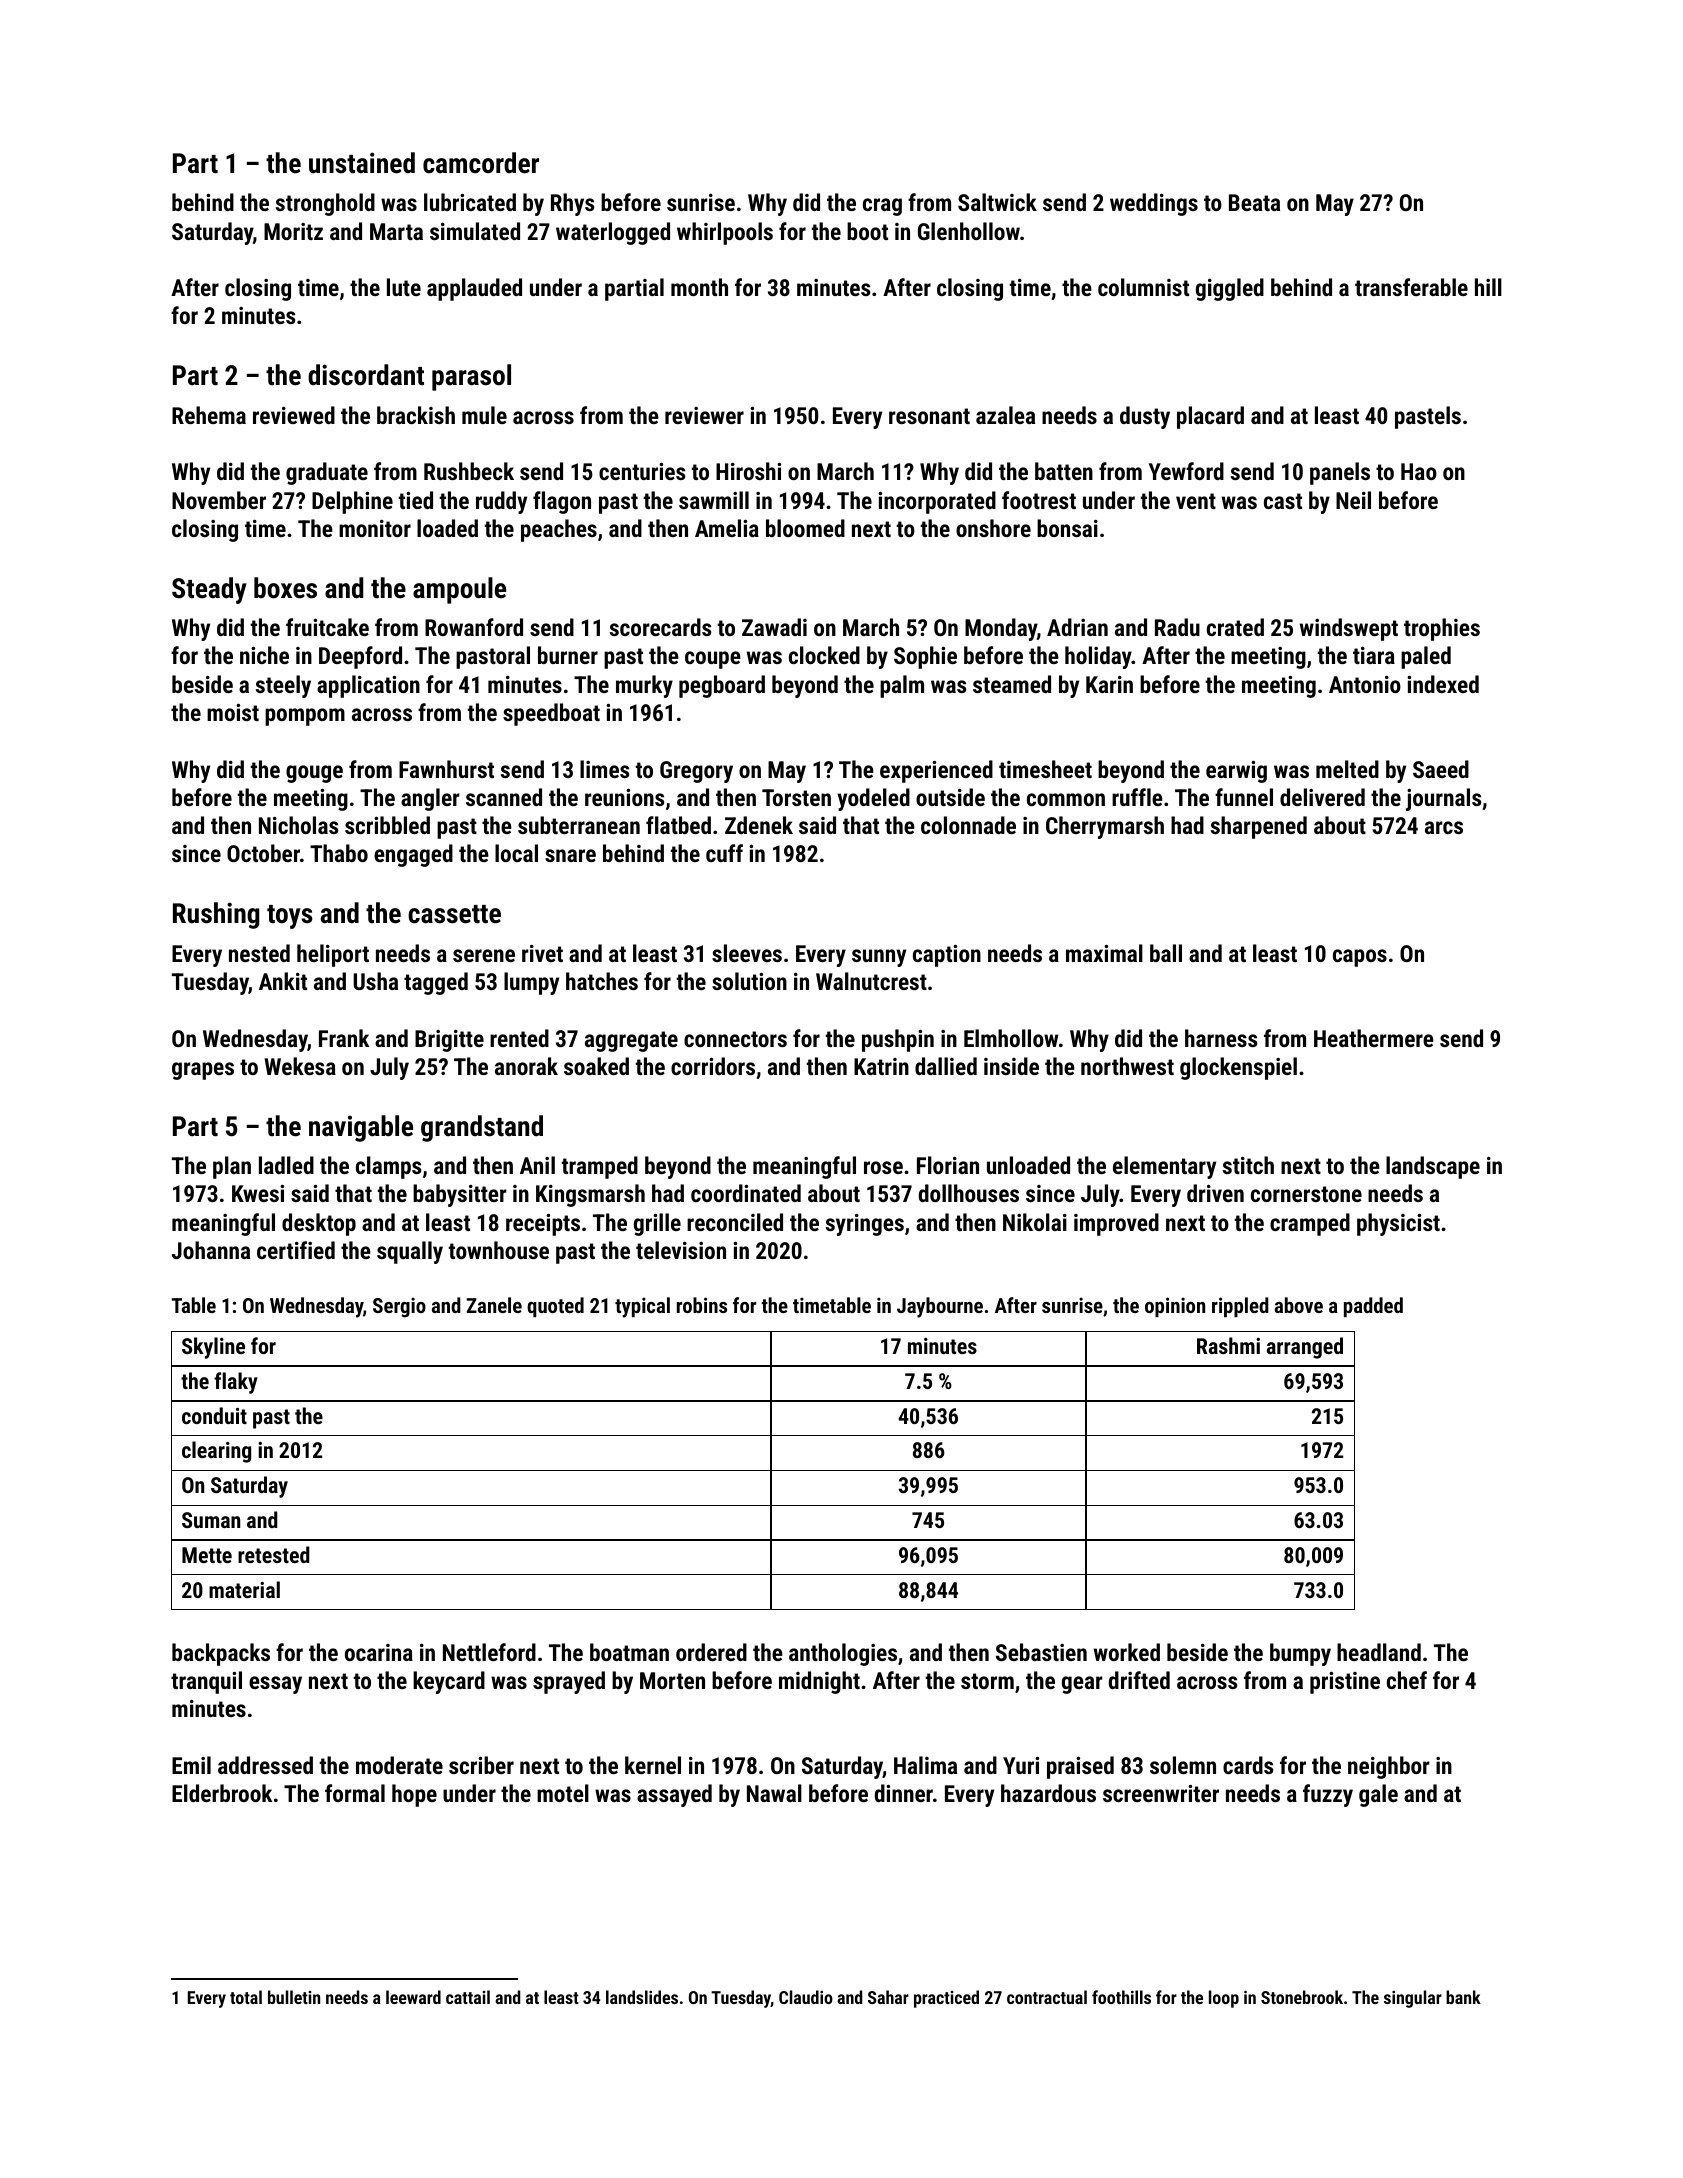  What do you see at coordinates (206, 1682) in the document?
I see `tranquil` at bounding box center [206, 1682].
